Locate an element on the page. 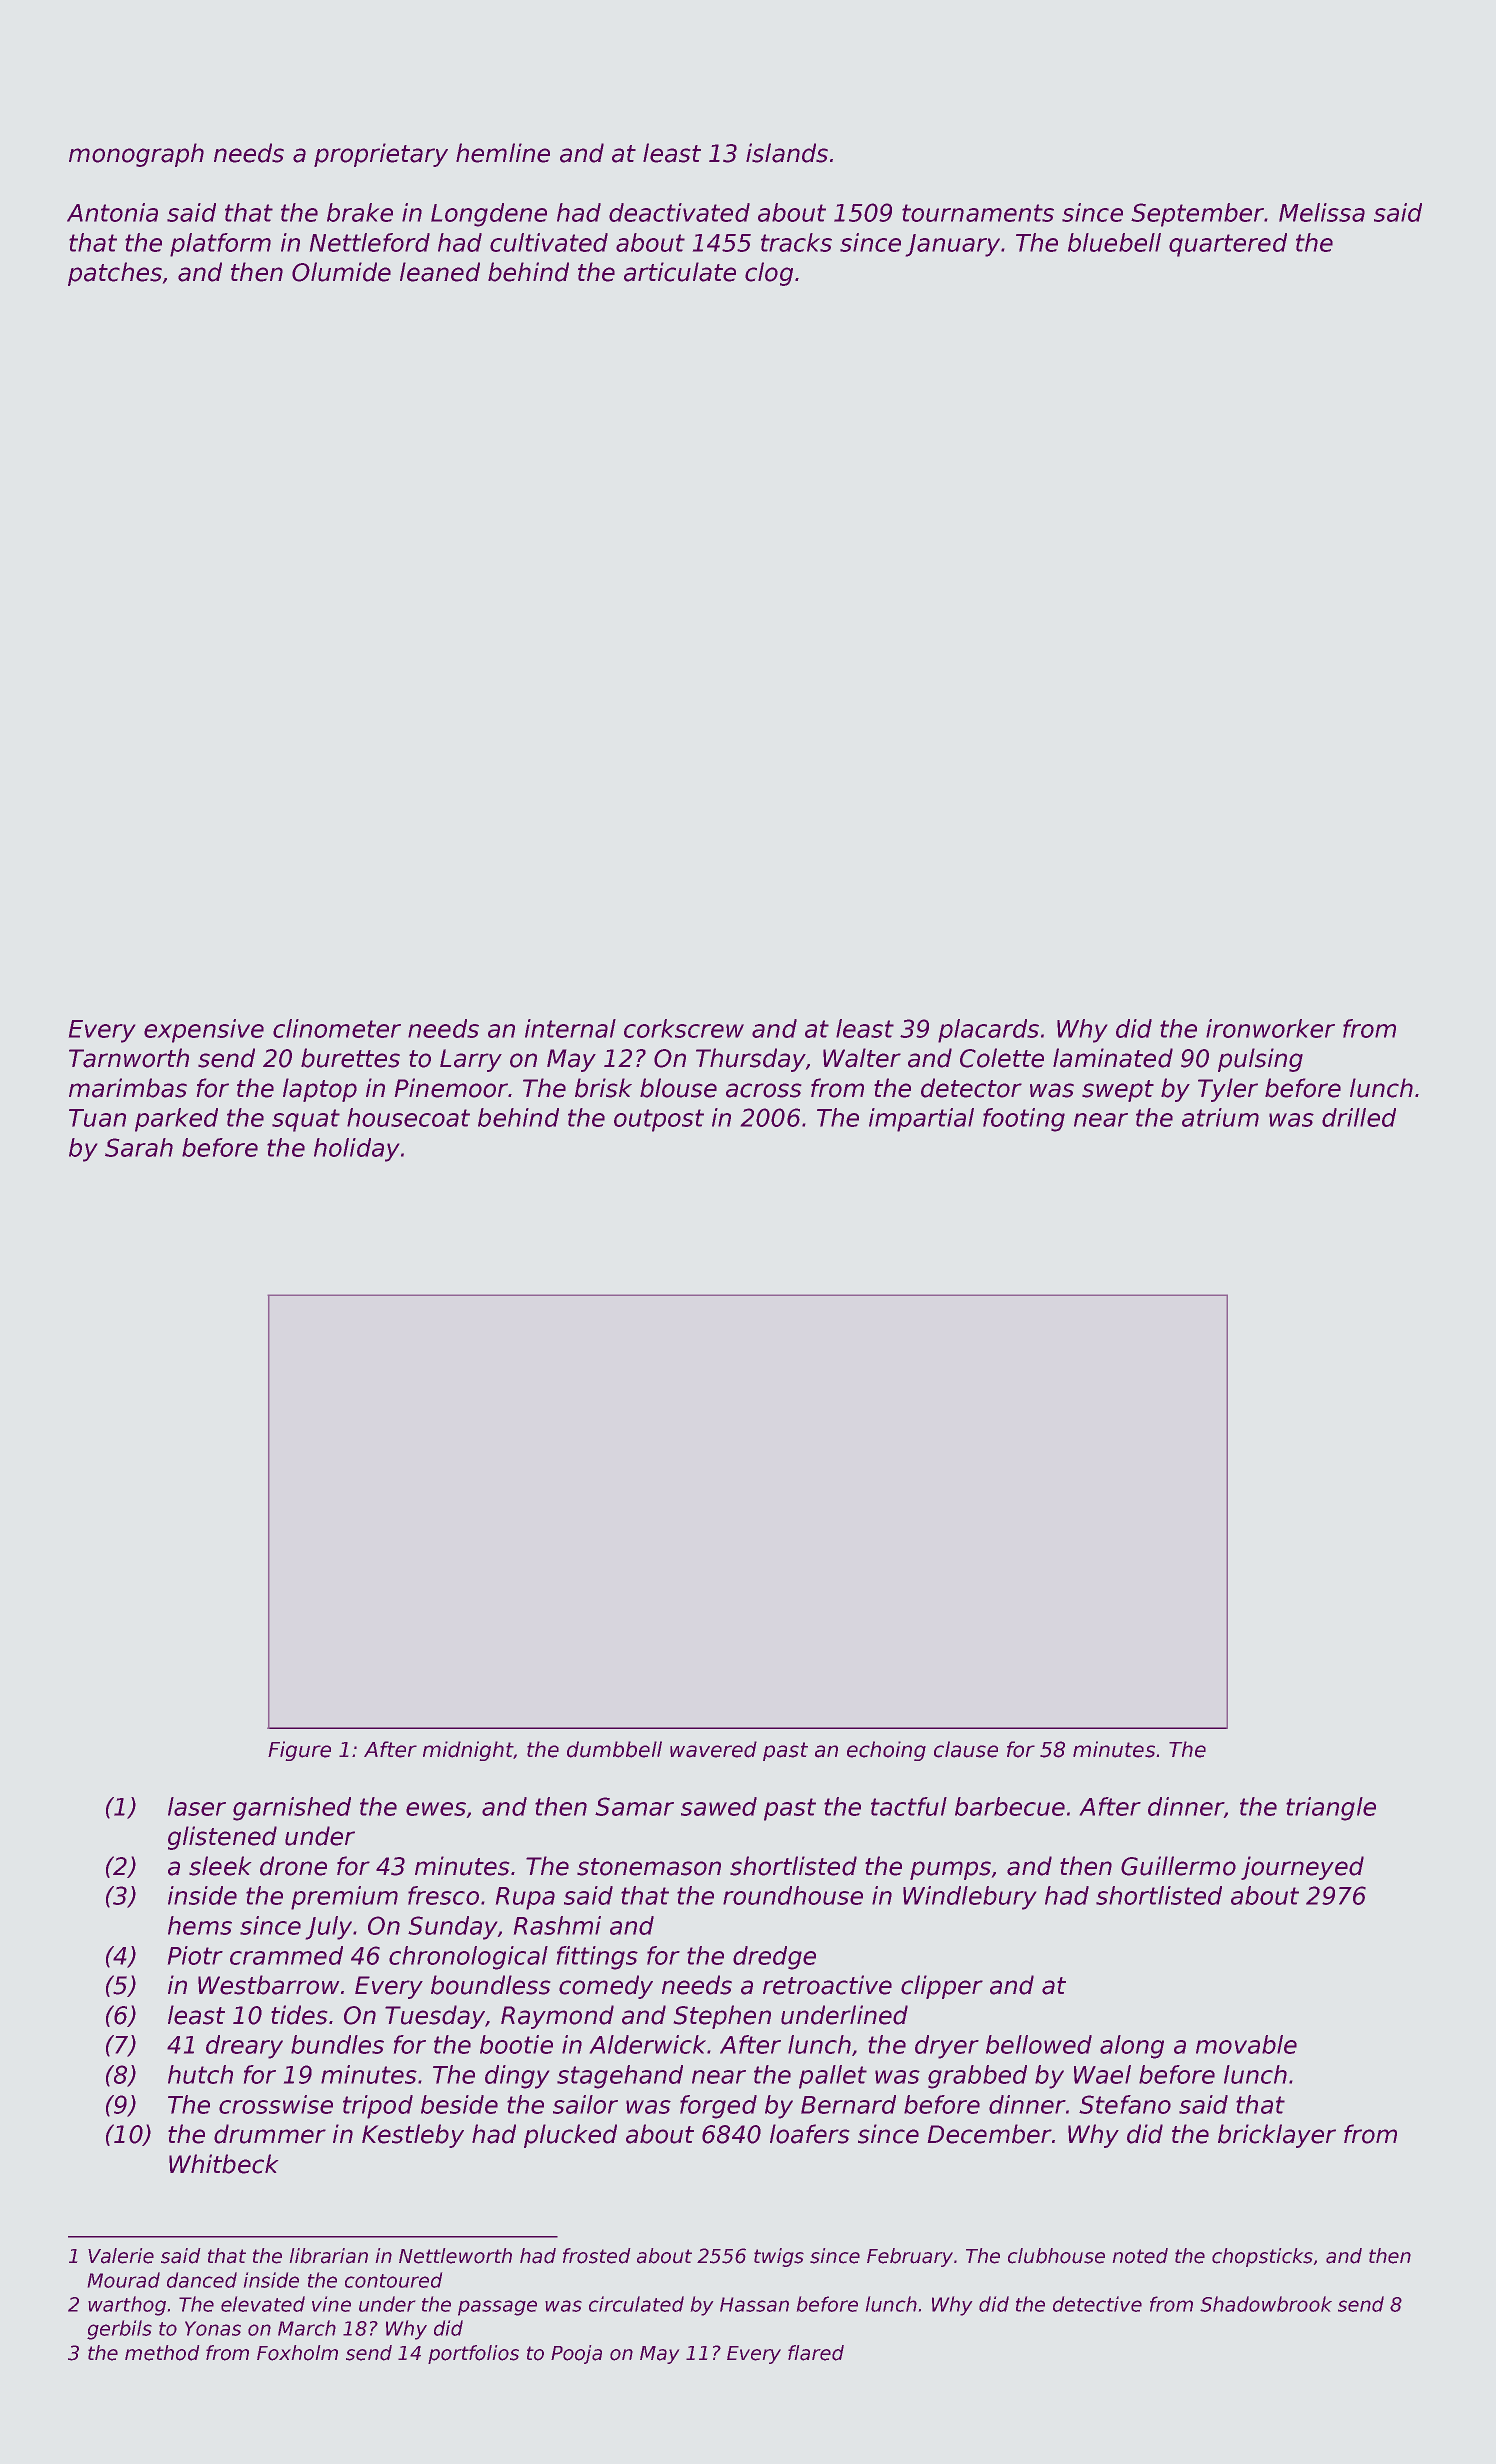  movable is located at coordinates (1246, 2044).
